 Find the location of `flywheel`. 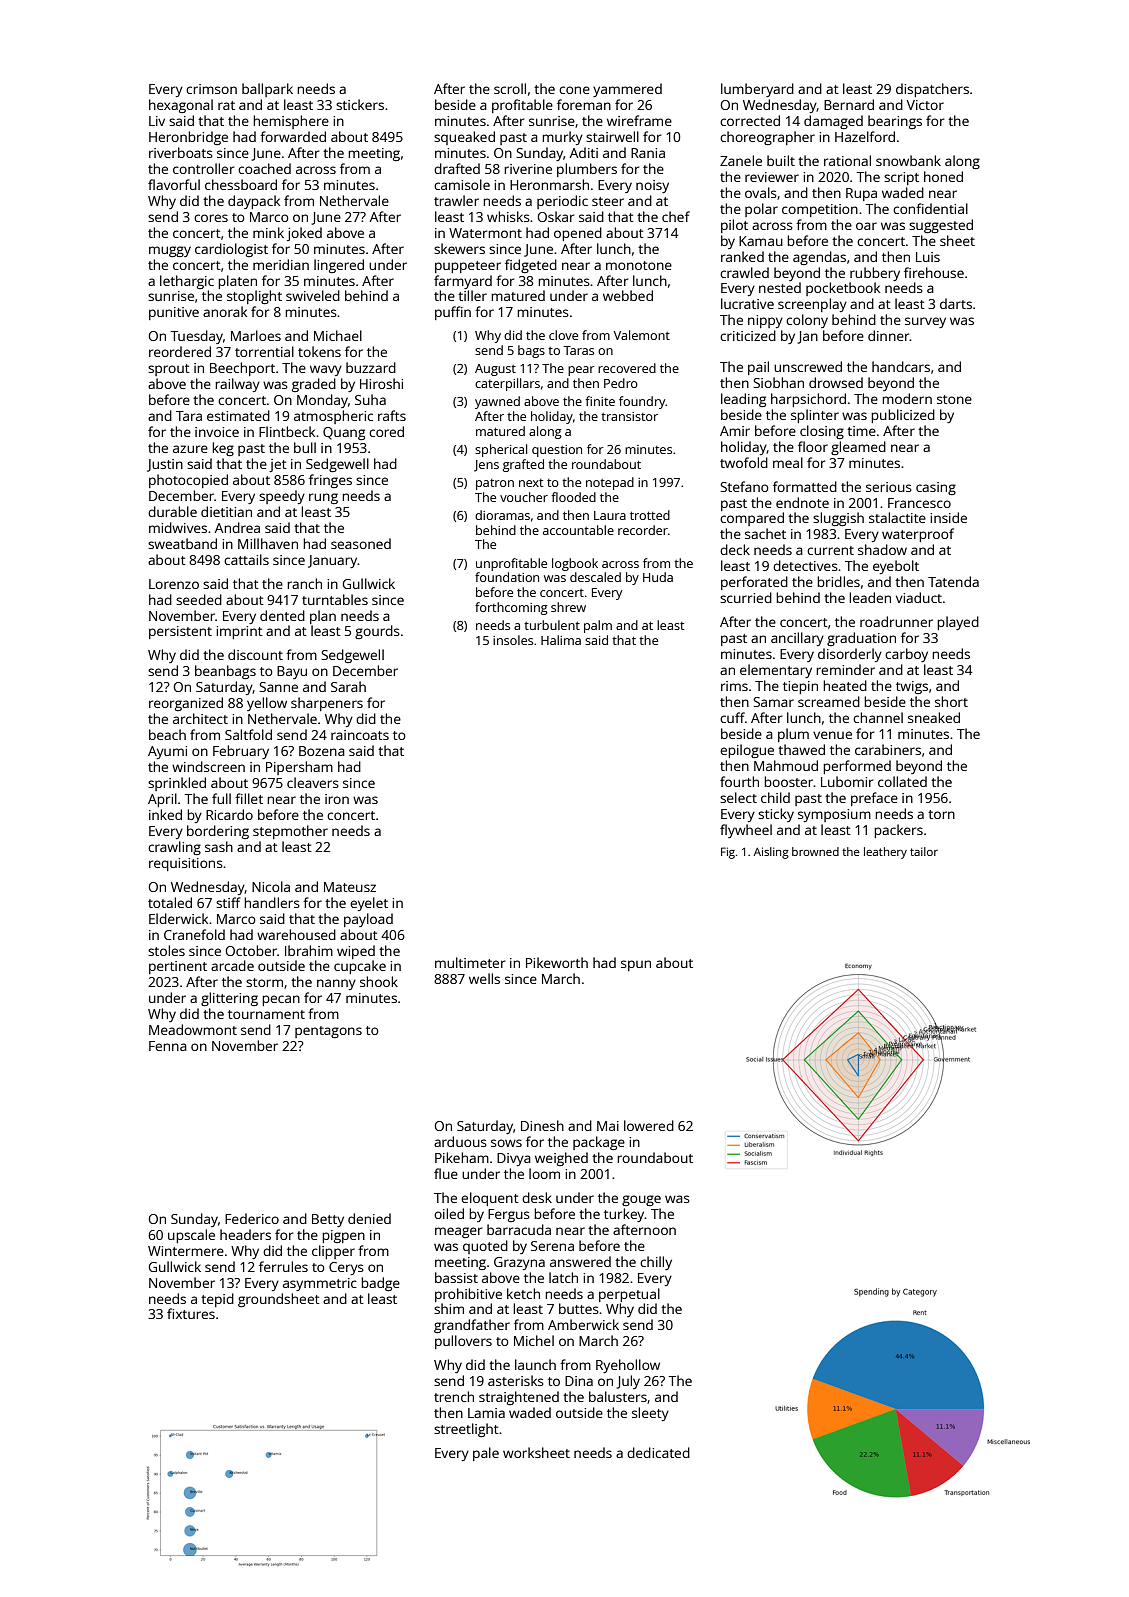

flywheel is located at coordinates (746, 831).
